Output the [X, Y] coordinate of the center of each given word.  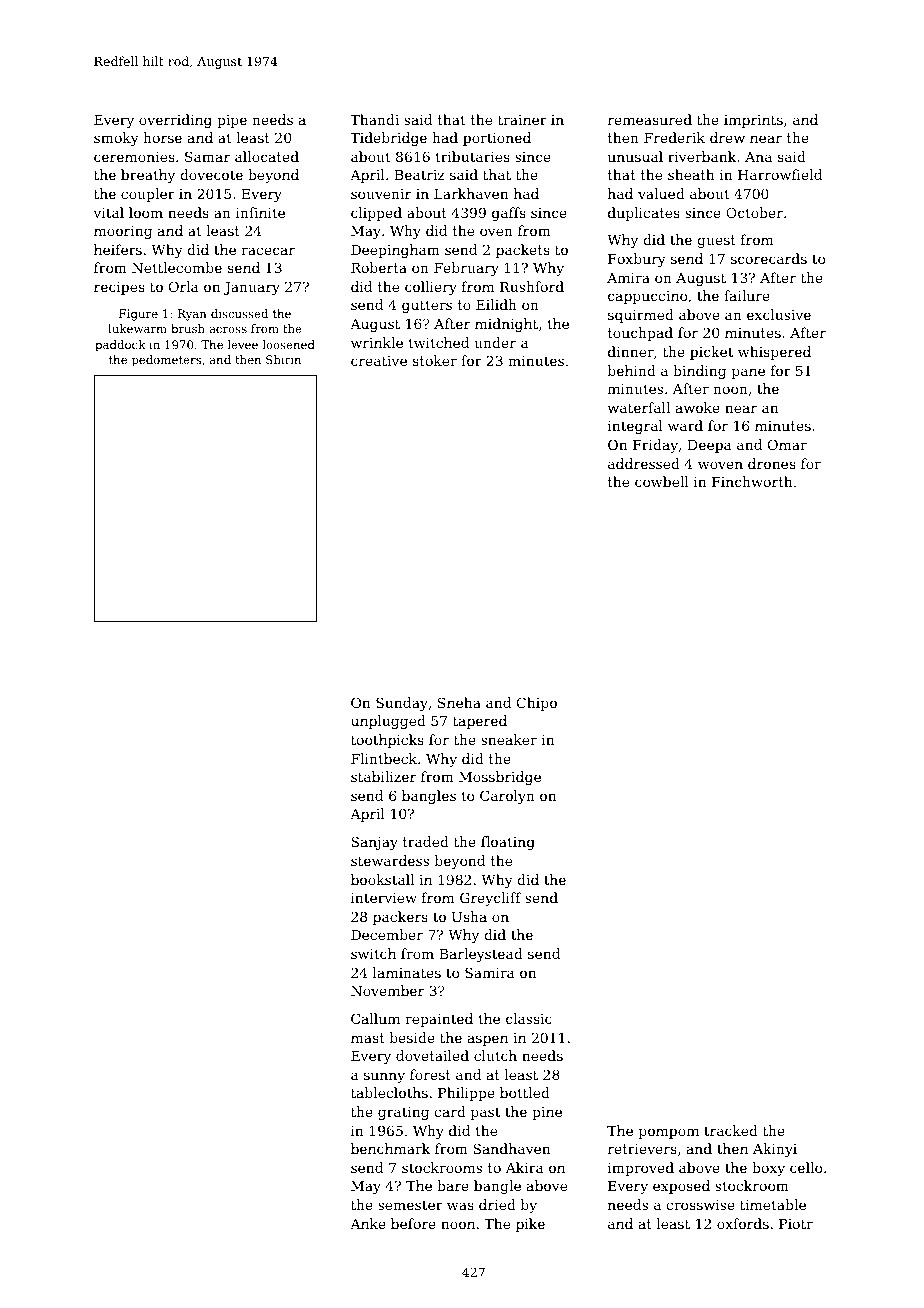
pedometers [166, 361]
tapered [480, 722]
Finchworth [752, 481]
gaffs [509, 214]
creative [379, 361]
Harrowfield [780, 174]
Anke [368, 1223]
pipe [232, 121]
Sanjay [374, 843]
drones [772, 463]
